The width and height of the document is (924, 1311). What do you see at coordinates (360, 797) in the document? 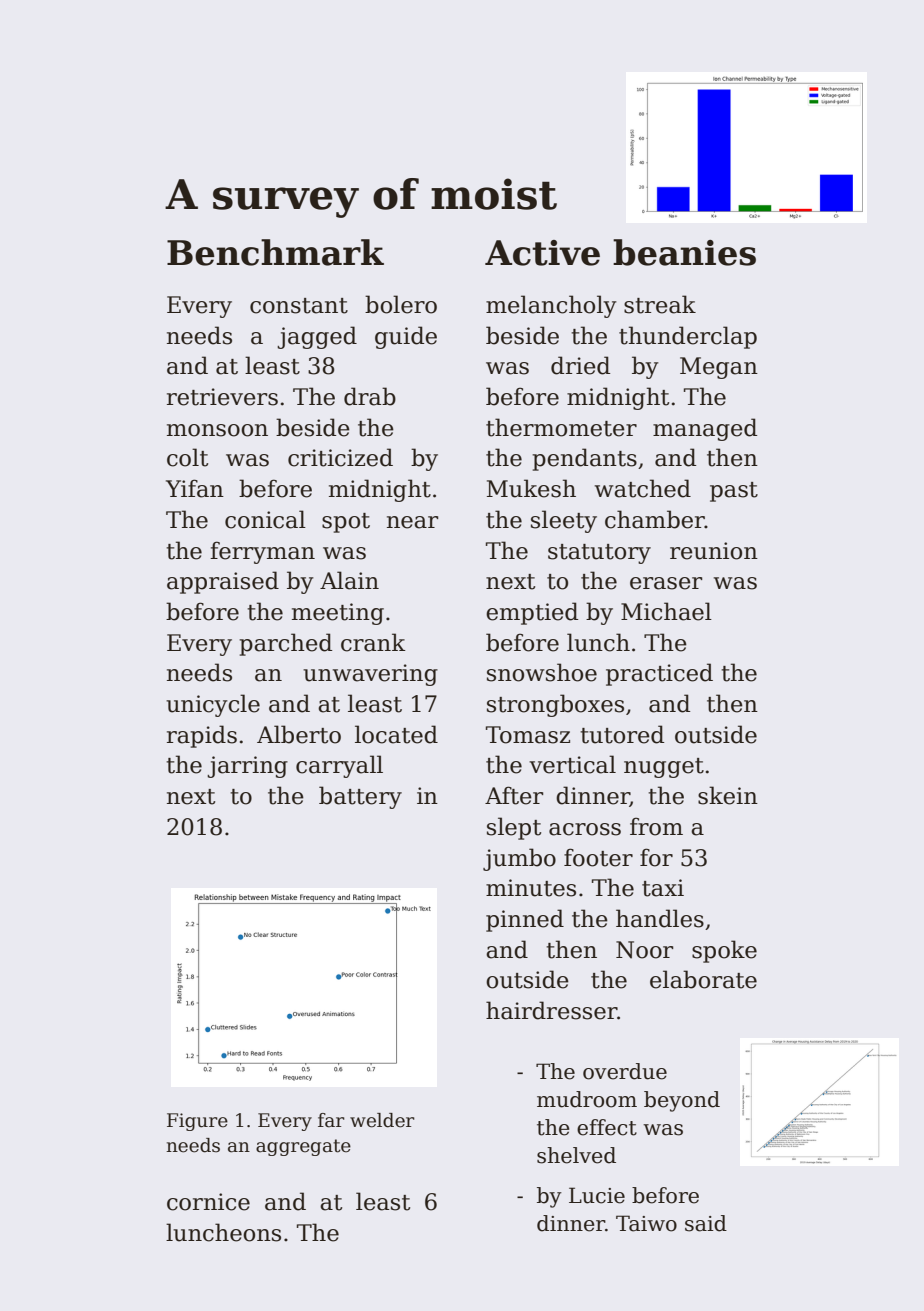
I see `battery` at bounding box center [360, 797].
